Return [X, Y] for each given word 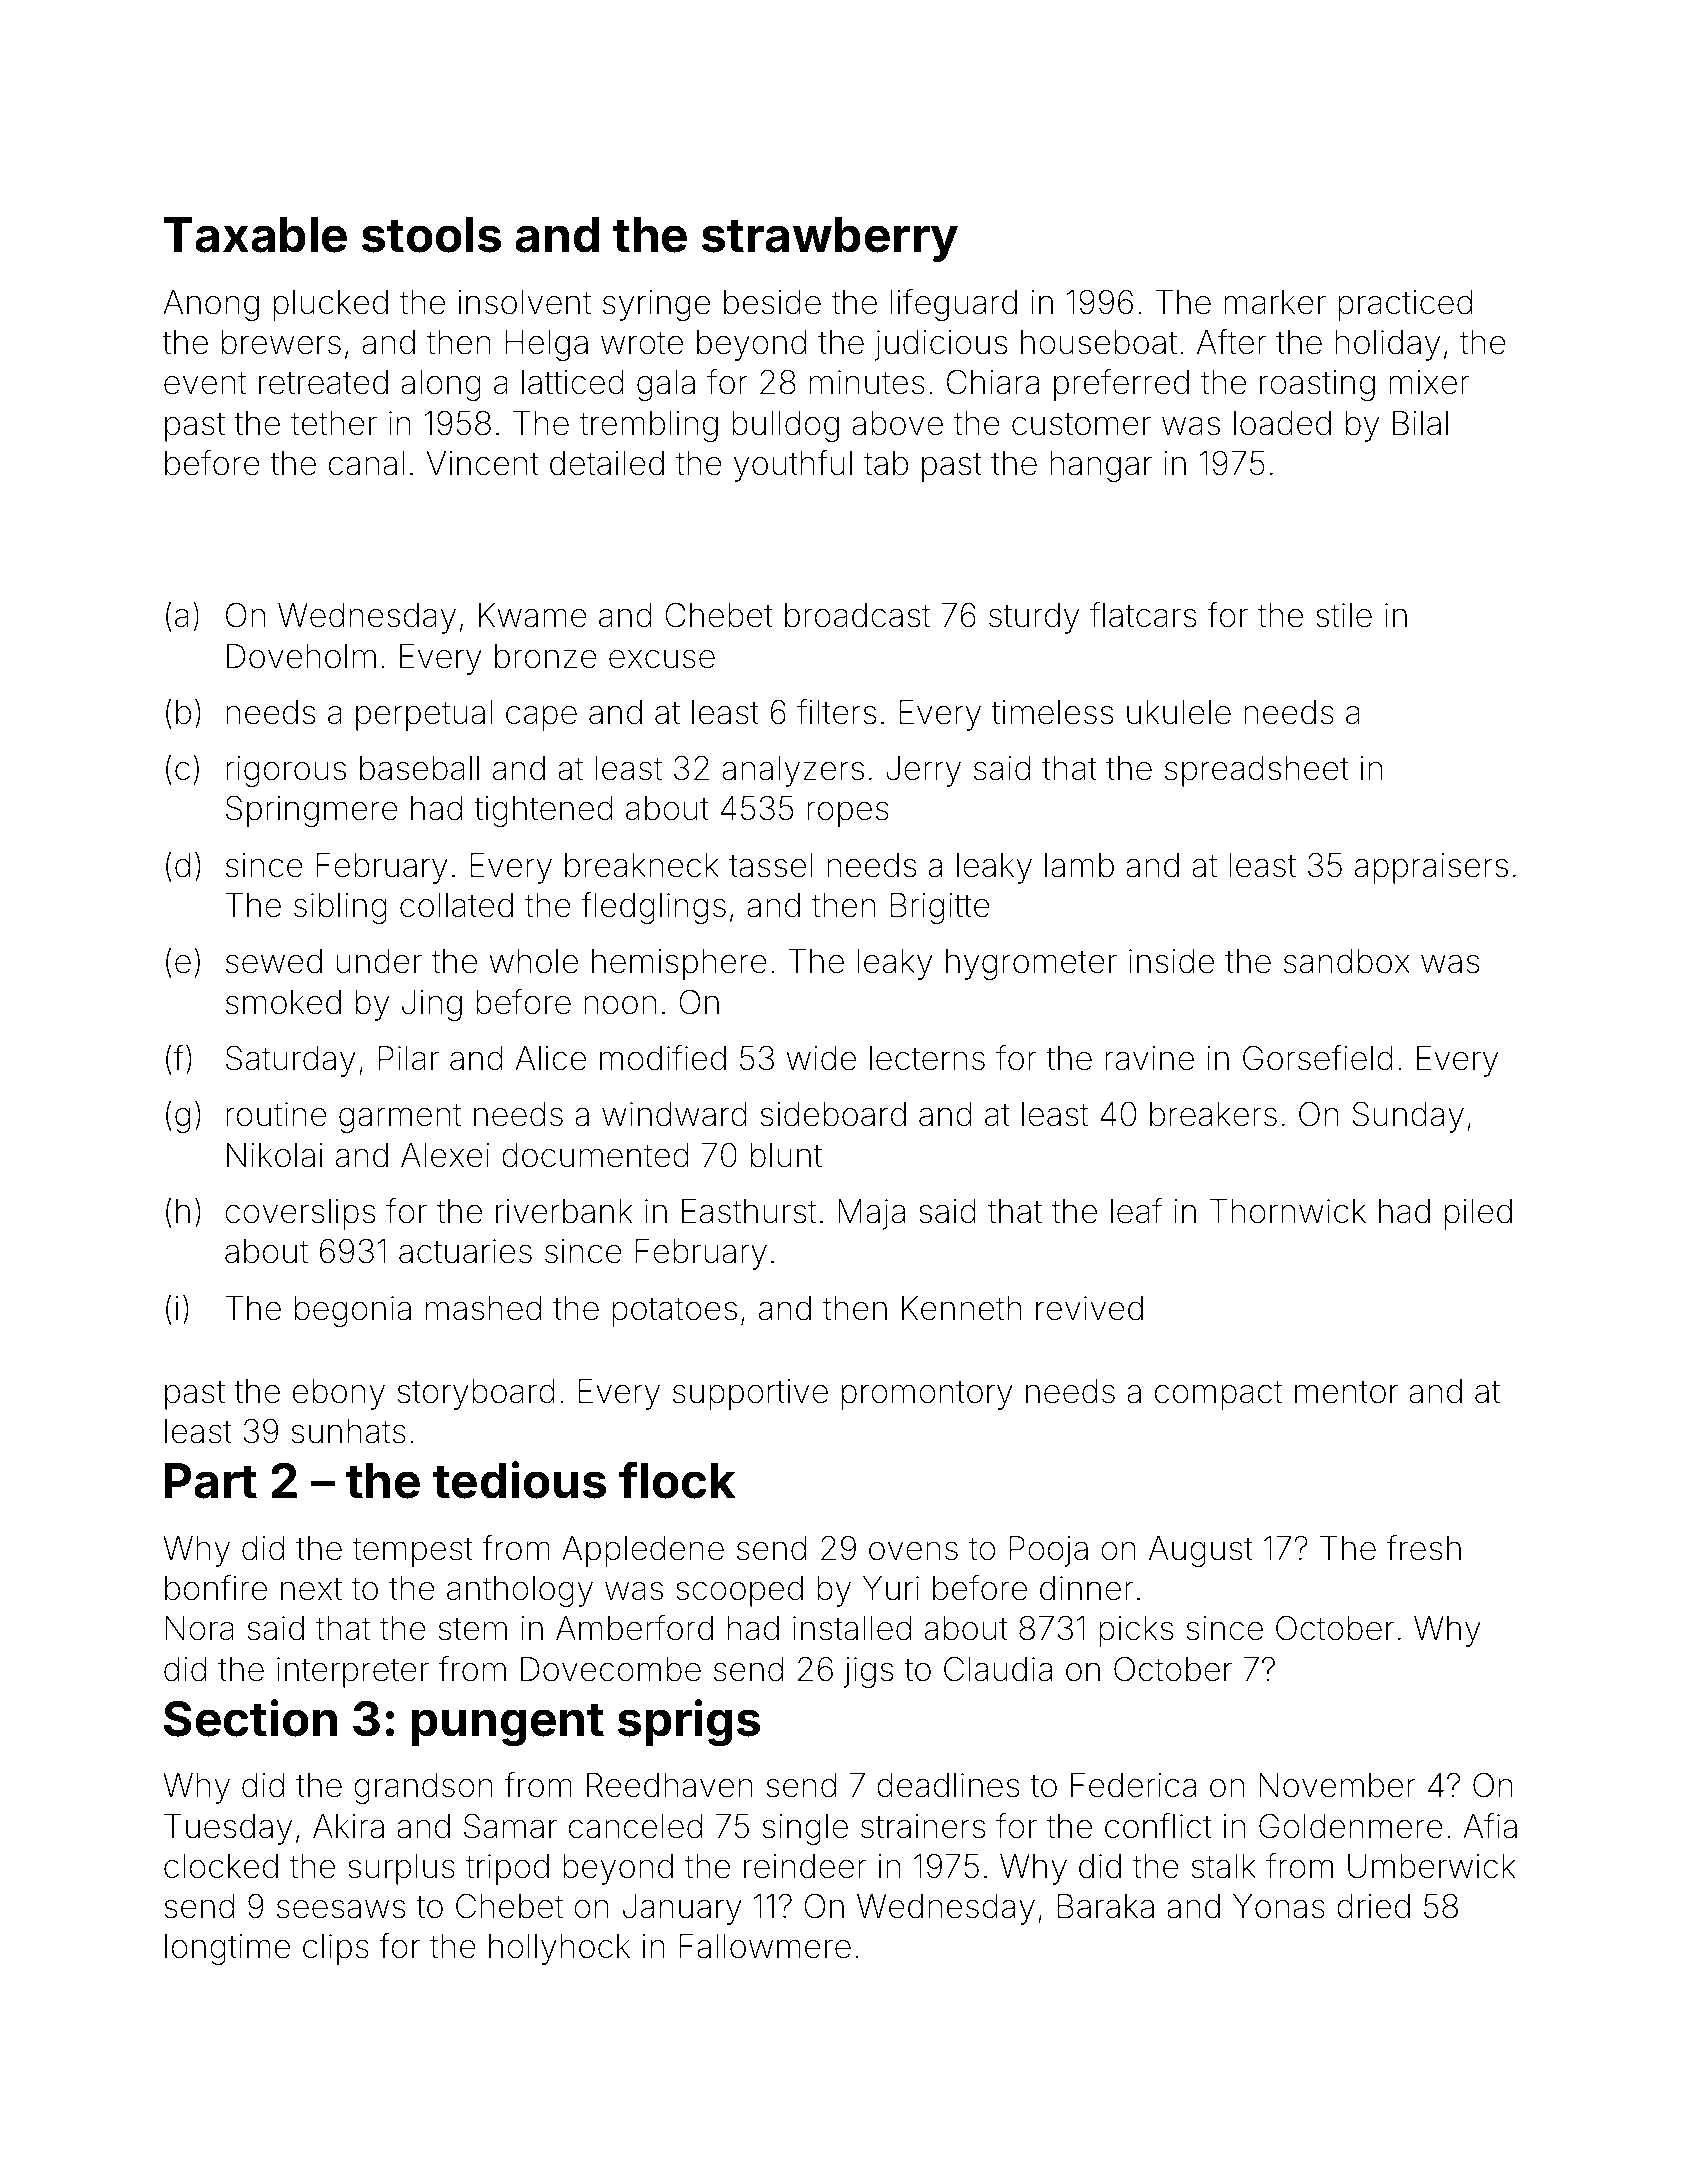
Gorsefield [1318, 1058]
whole [533, 961]
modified [663, 1058]
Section [250, 1718]
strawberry [830, 239]
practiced [1405, 305]
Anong [211, 305]
